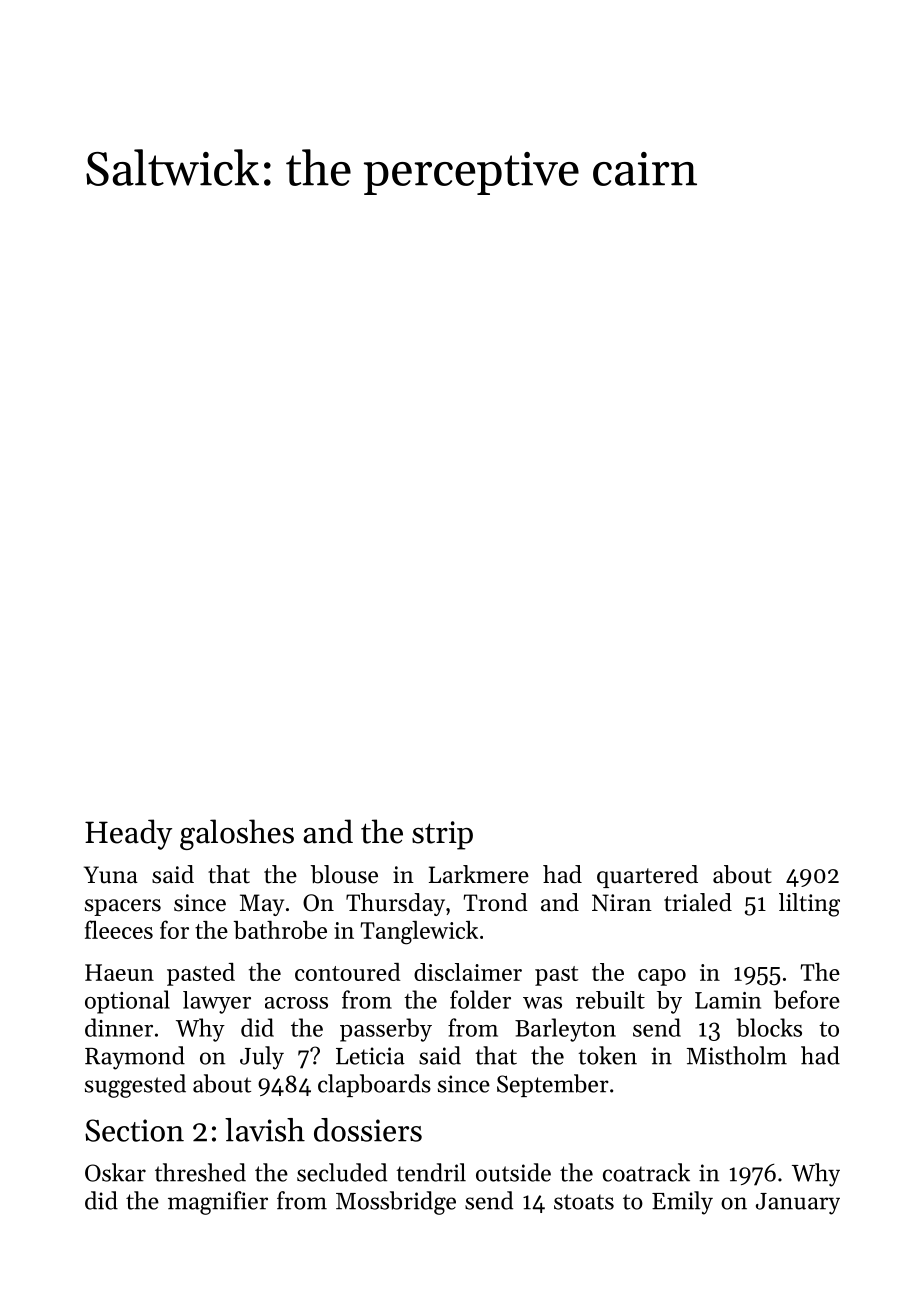  I want to click on Yuna, so click(111, 875).
